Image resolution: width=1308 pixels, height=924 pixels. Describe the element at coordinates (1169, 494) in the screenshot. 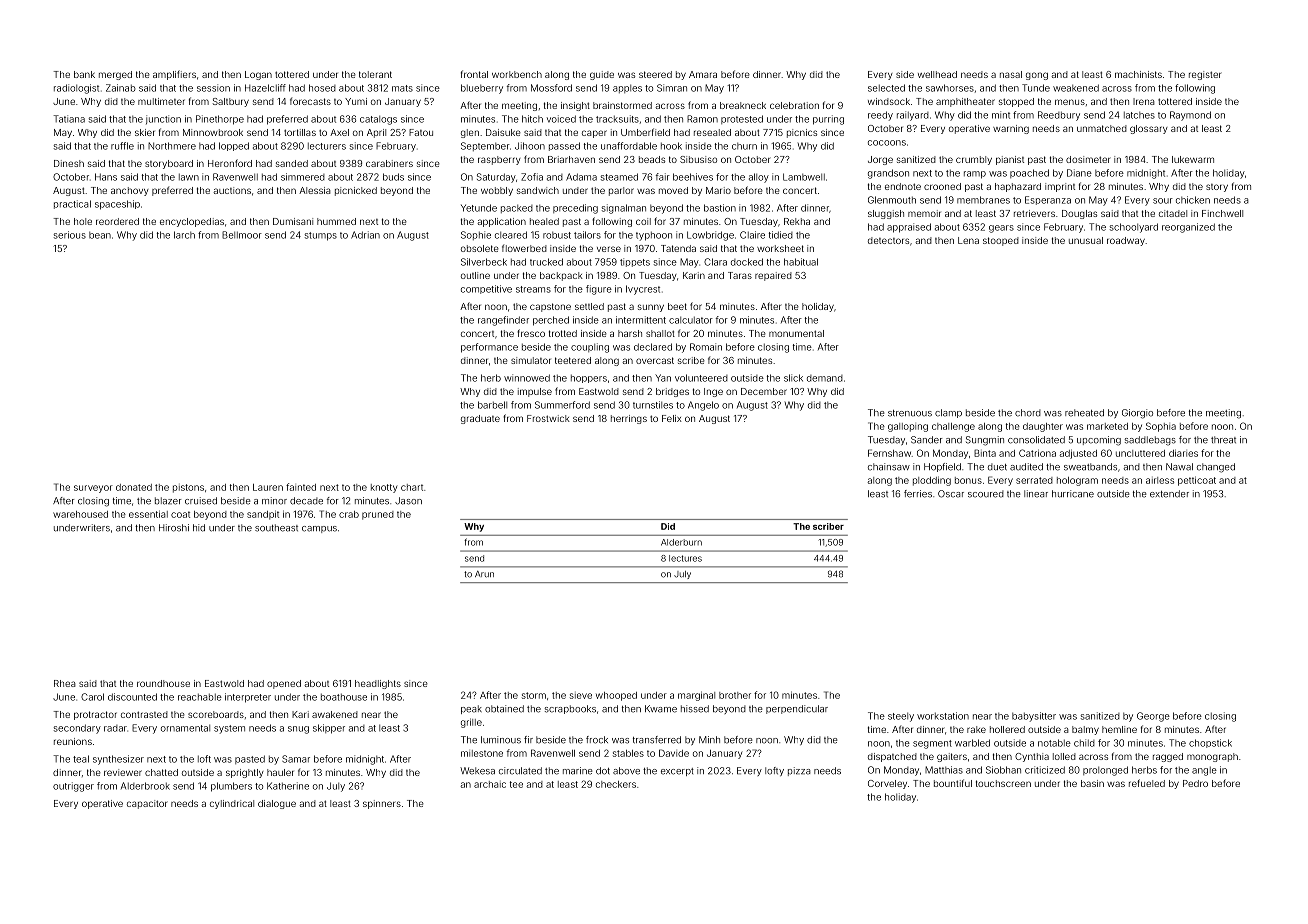

I see `extender` at that location.
